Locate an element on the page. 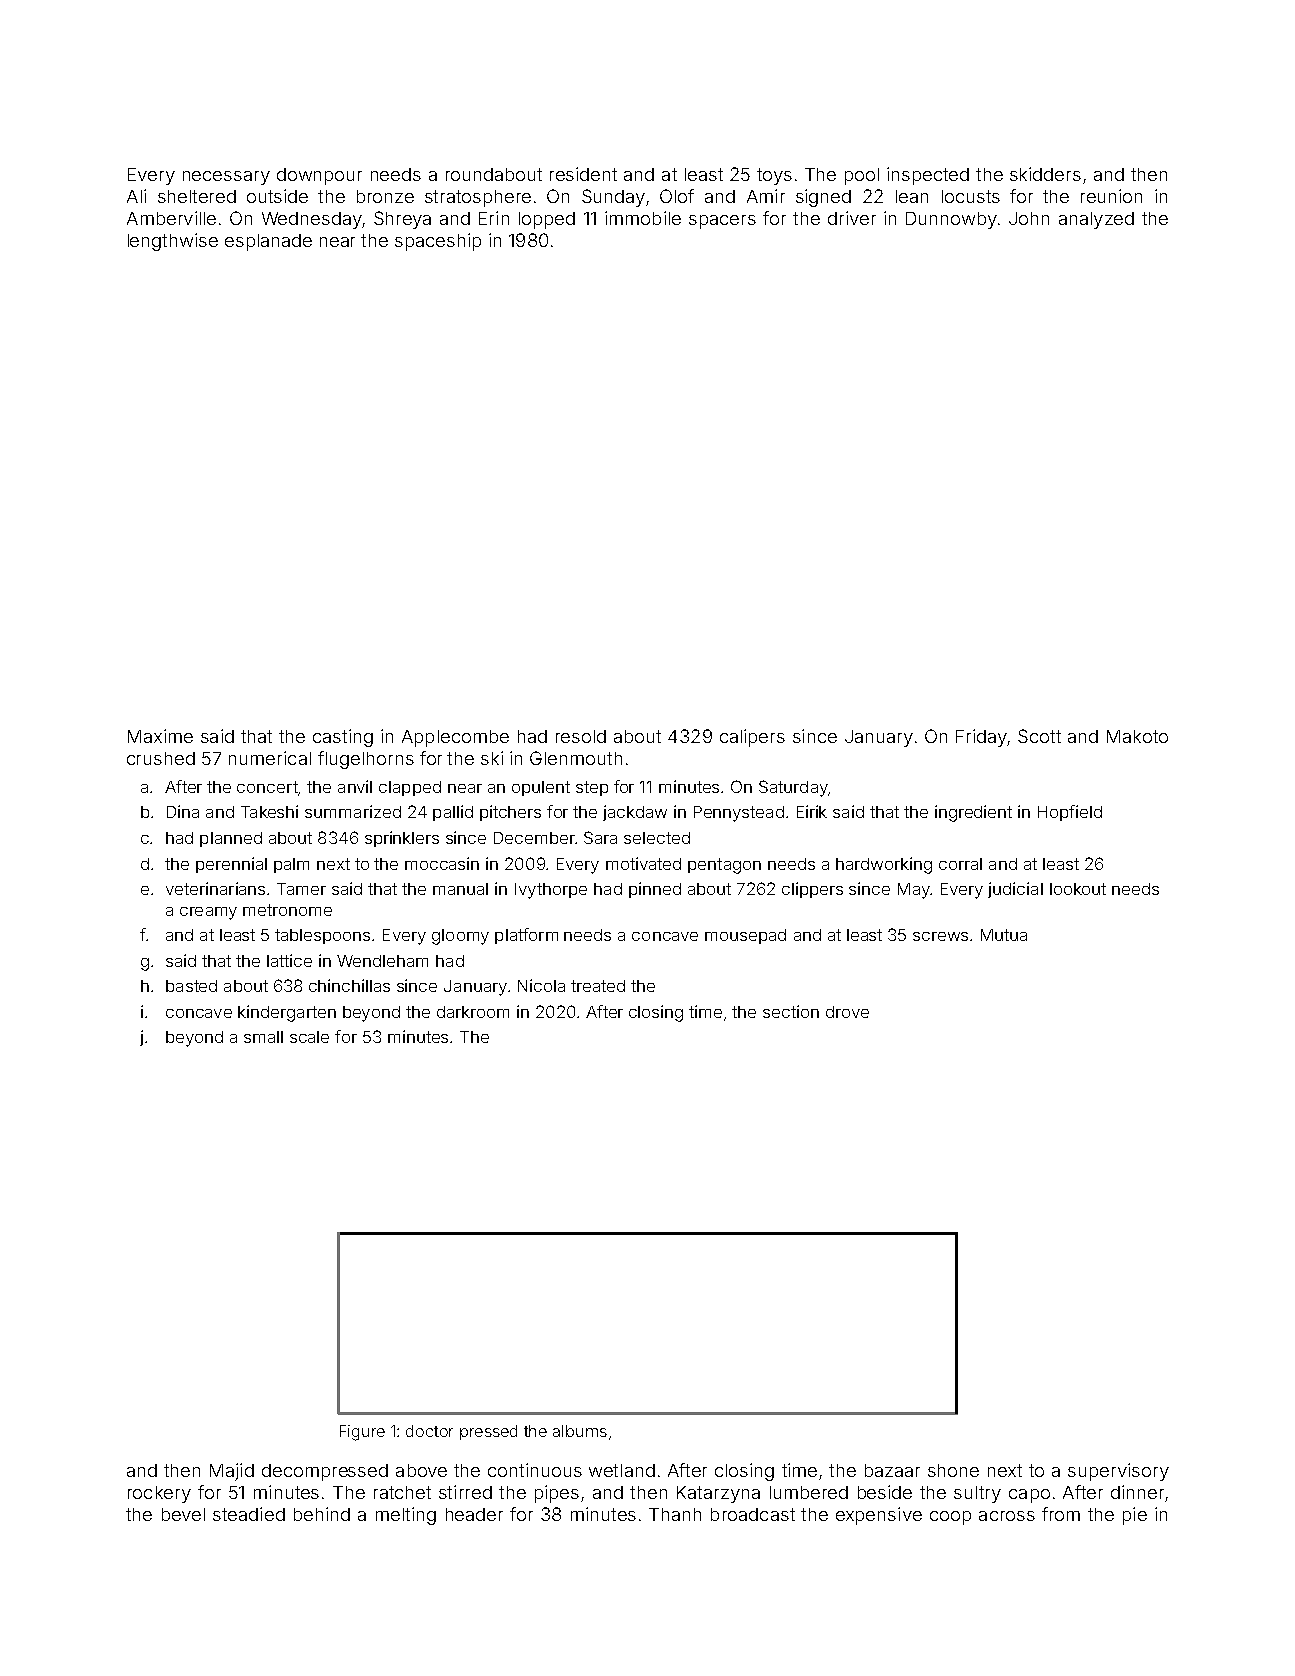  downpour is located at coordinates (319, 176).
